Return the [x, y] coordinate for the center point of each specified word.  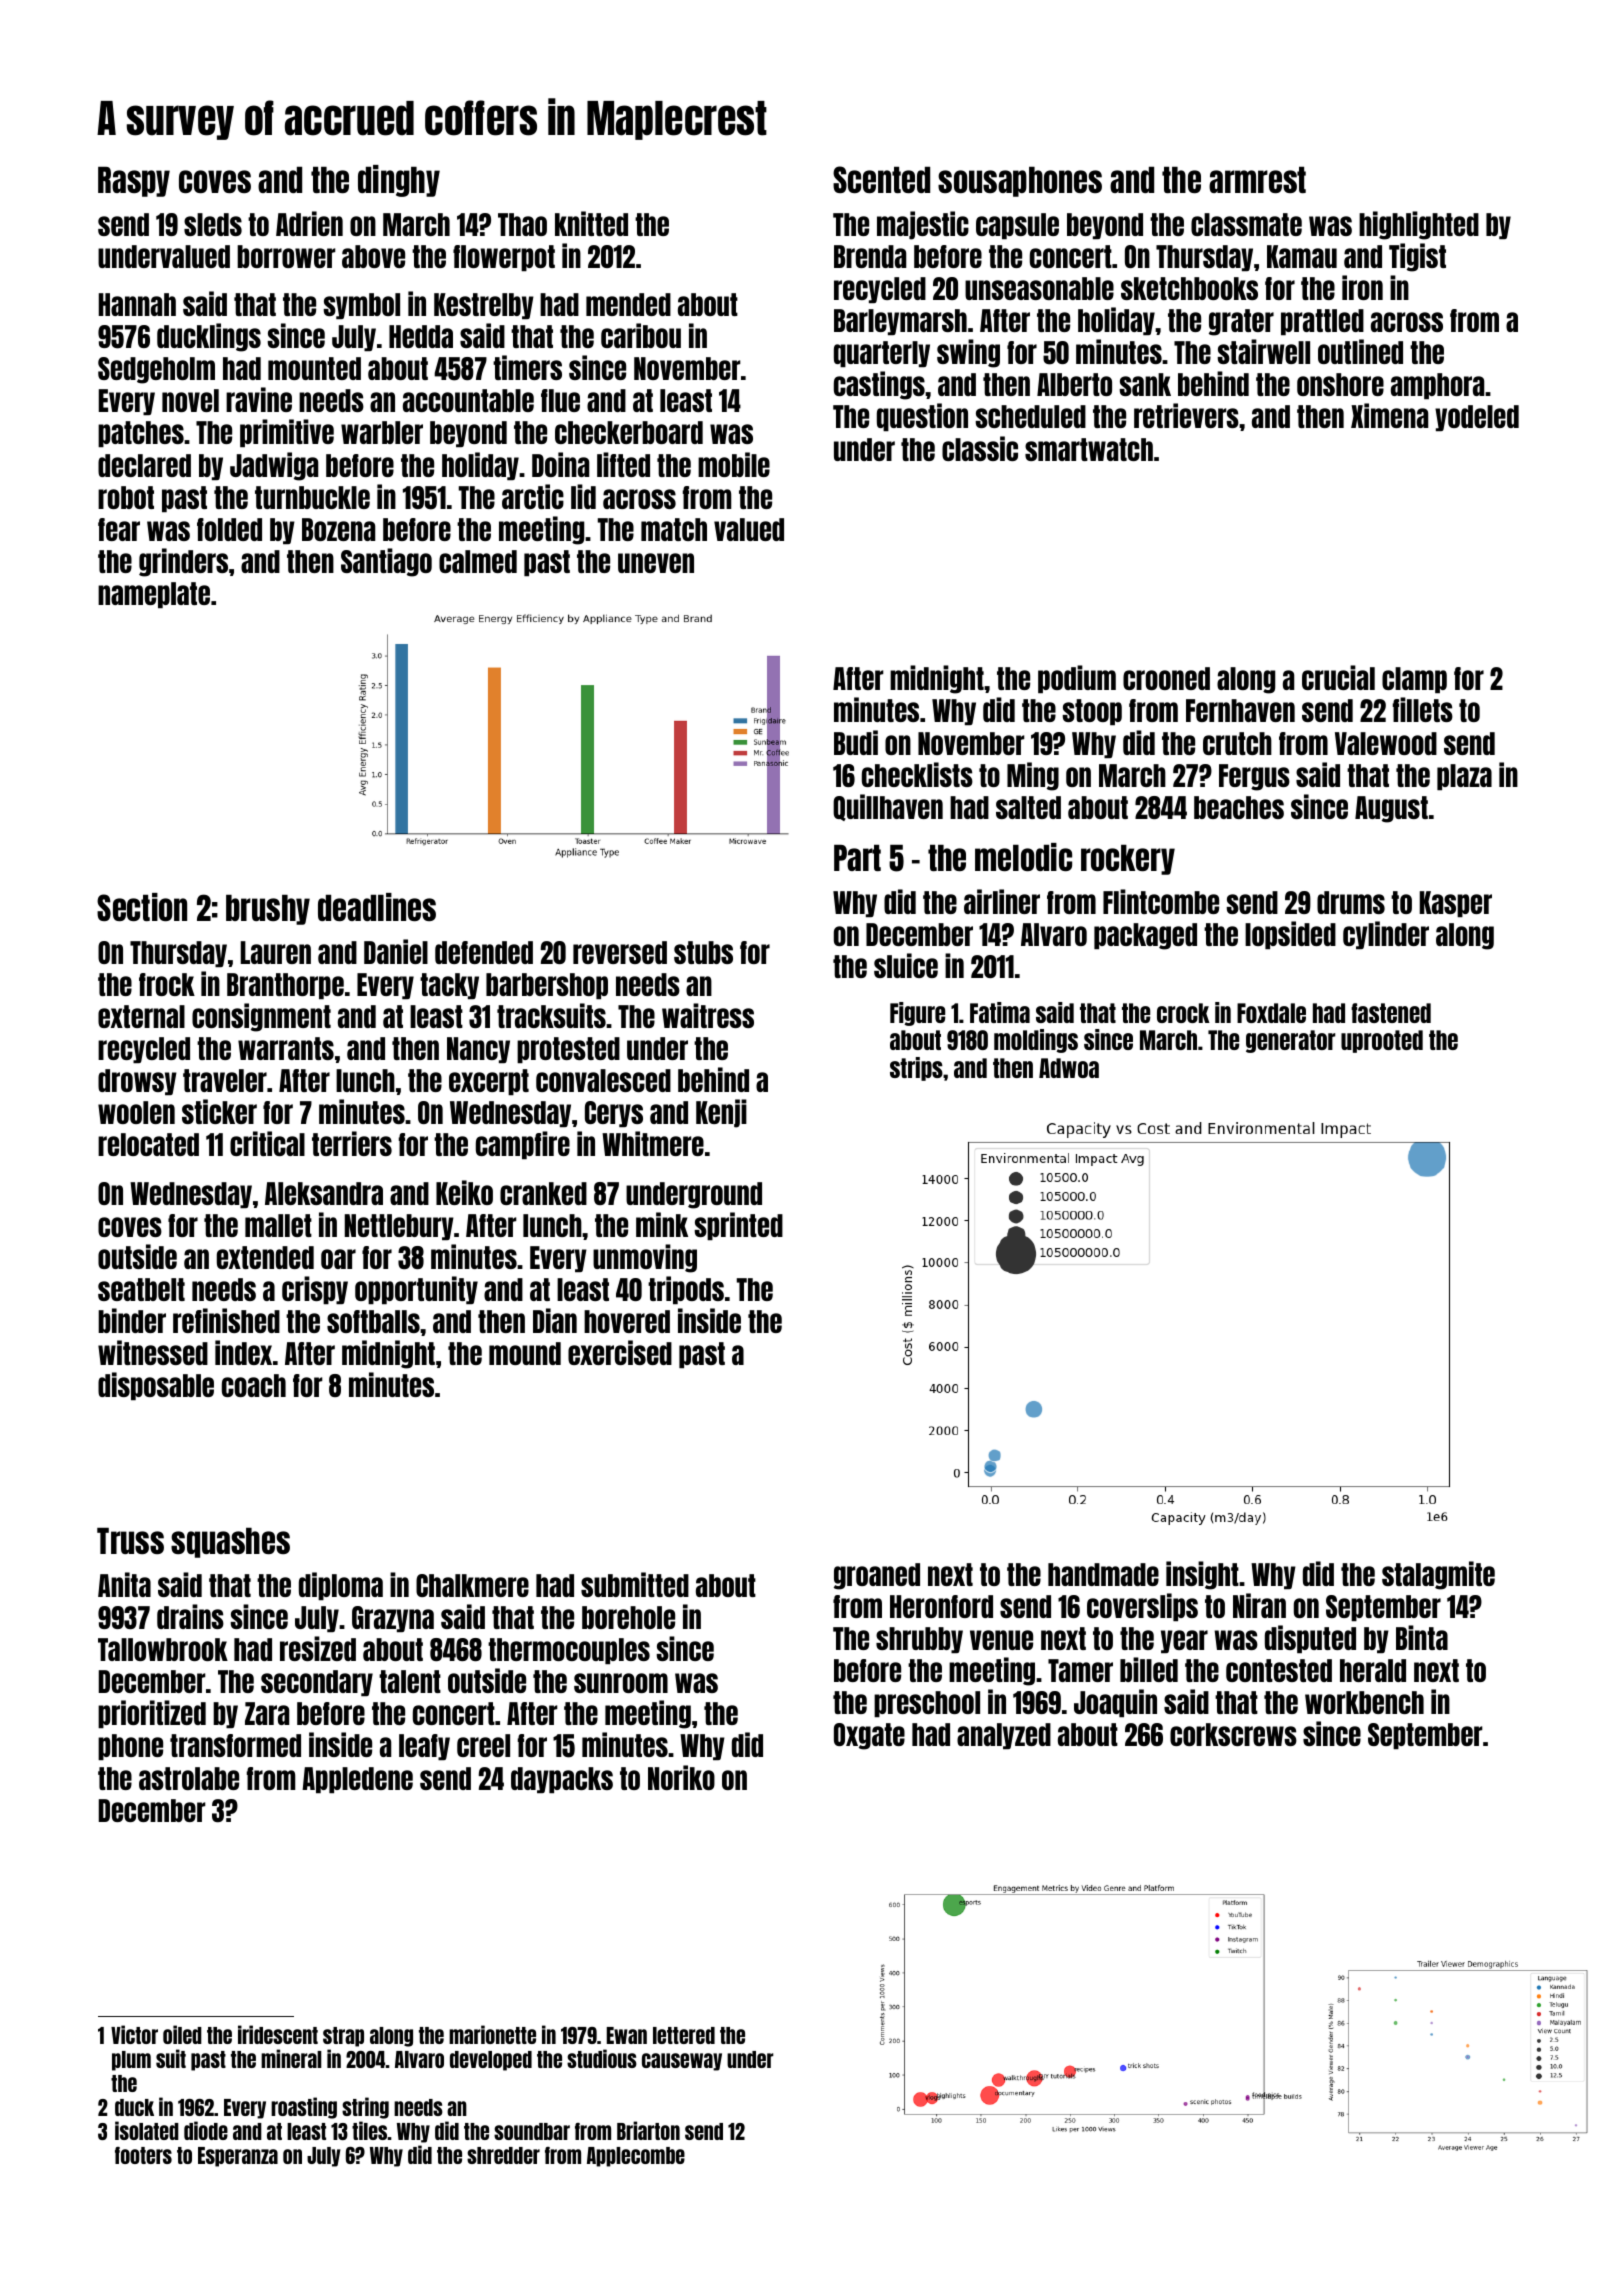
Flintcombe [1161, 901]
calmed [478, 561]
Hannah [137, 304]
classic [980, 448]
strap [343, 2037]
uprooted [1382, 1041]
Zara [267, 1713]
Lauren [276, 952]
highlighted [1419, 225]
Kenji [721, 1113]
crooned [1166, 678]
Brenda [870, 256]
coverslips [1142, 1607]
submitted [635, 1584]
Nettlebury [399, 1227]
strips [916, 1069]
